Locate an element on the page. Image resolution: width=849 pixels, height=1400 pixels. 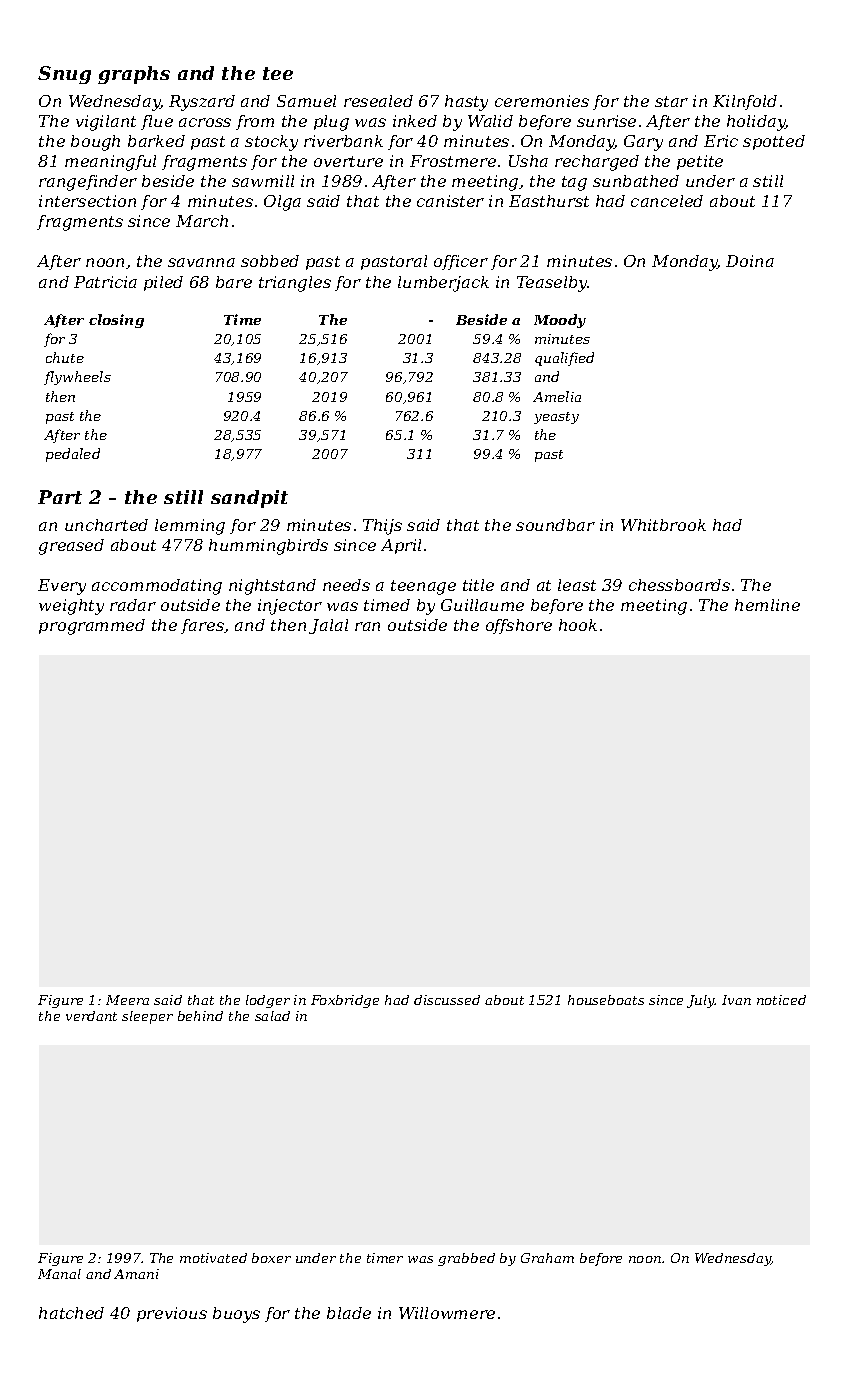
Ivan is located at coordinates (736, 1000).
